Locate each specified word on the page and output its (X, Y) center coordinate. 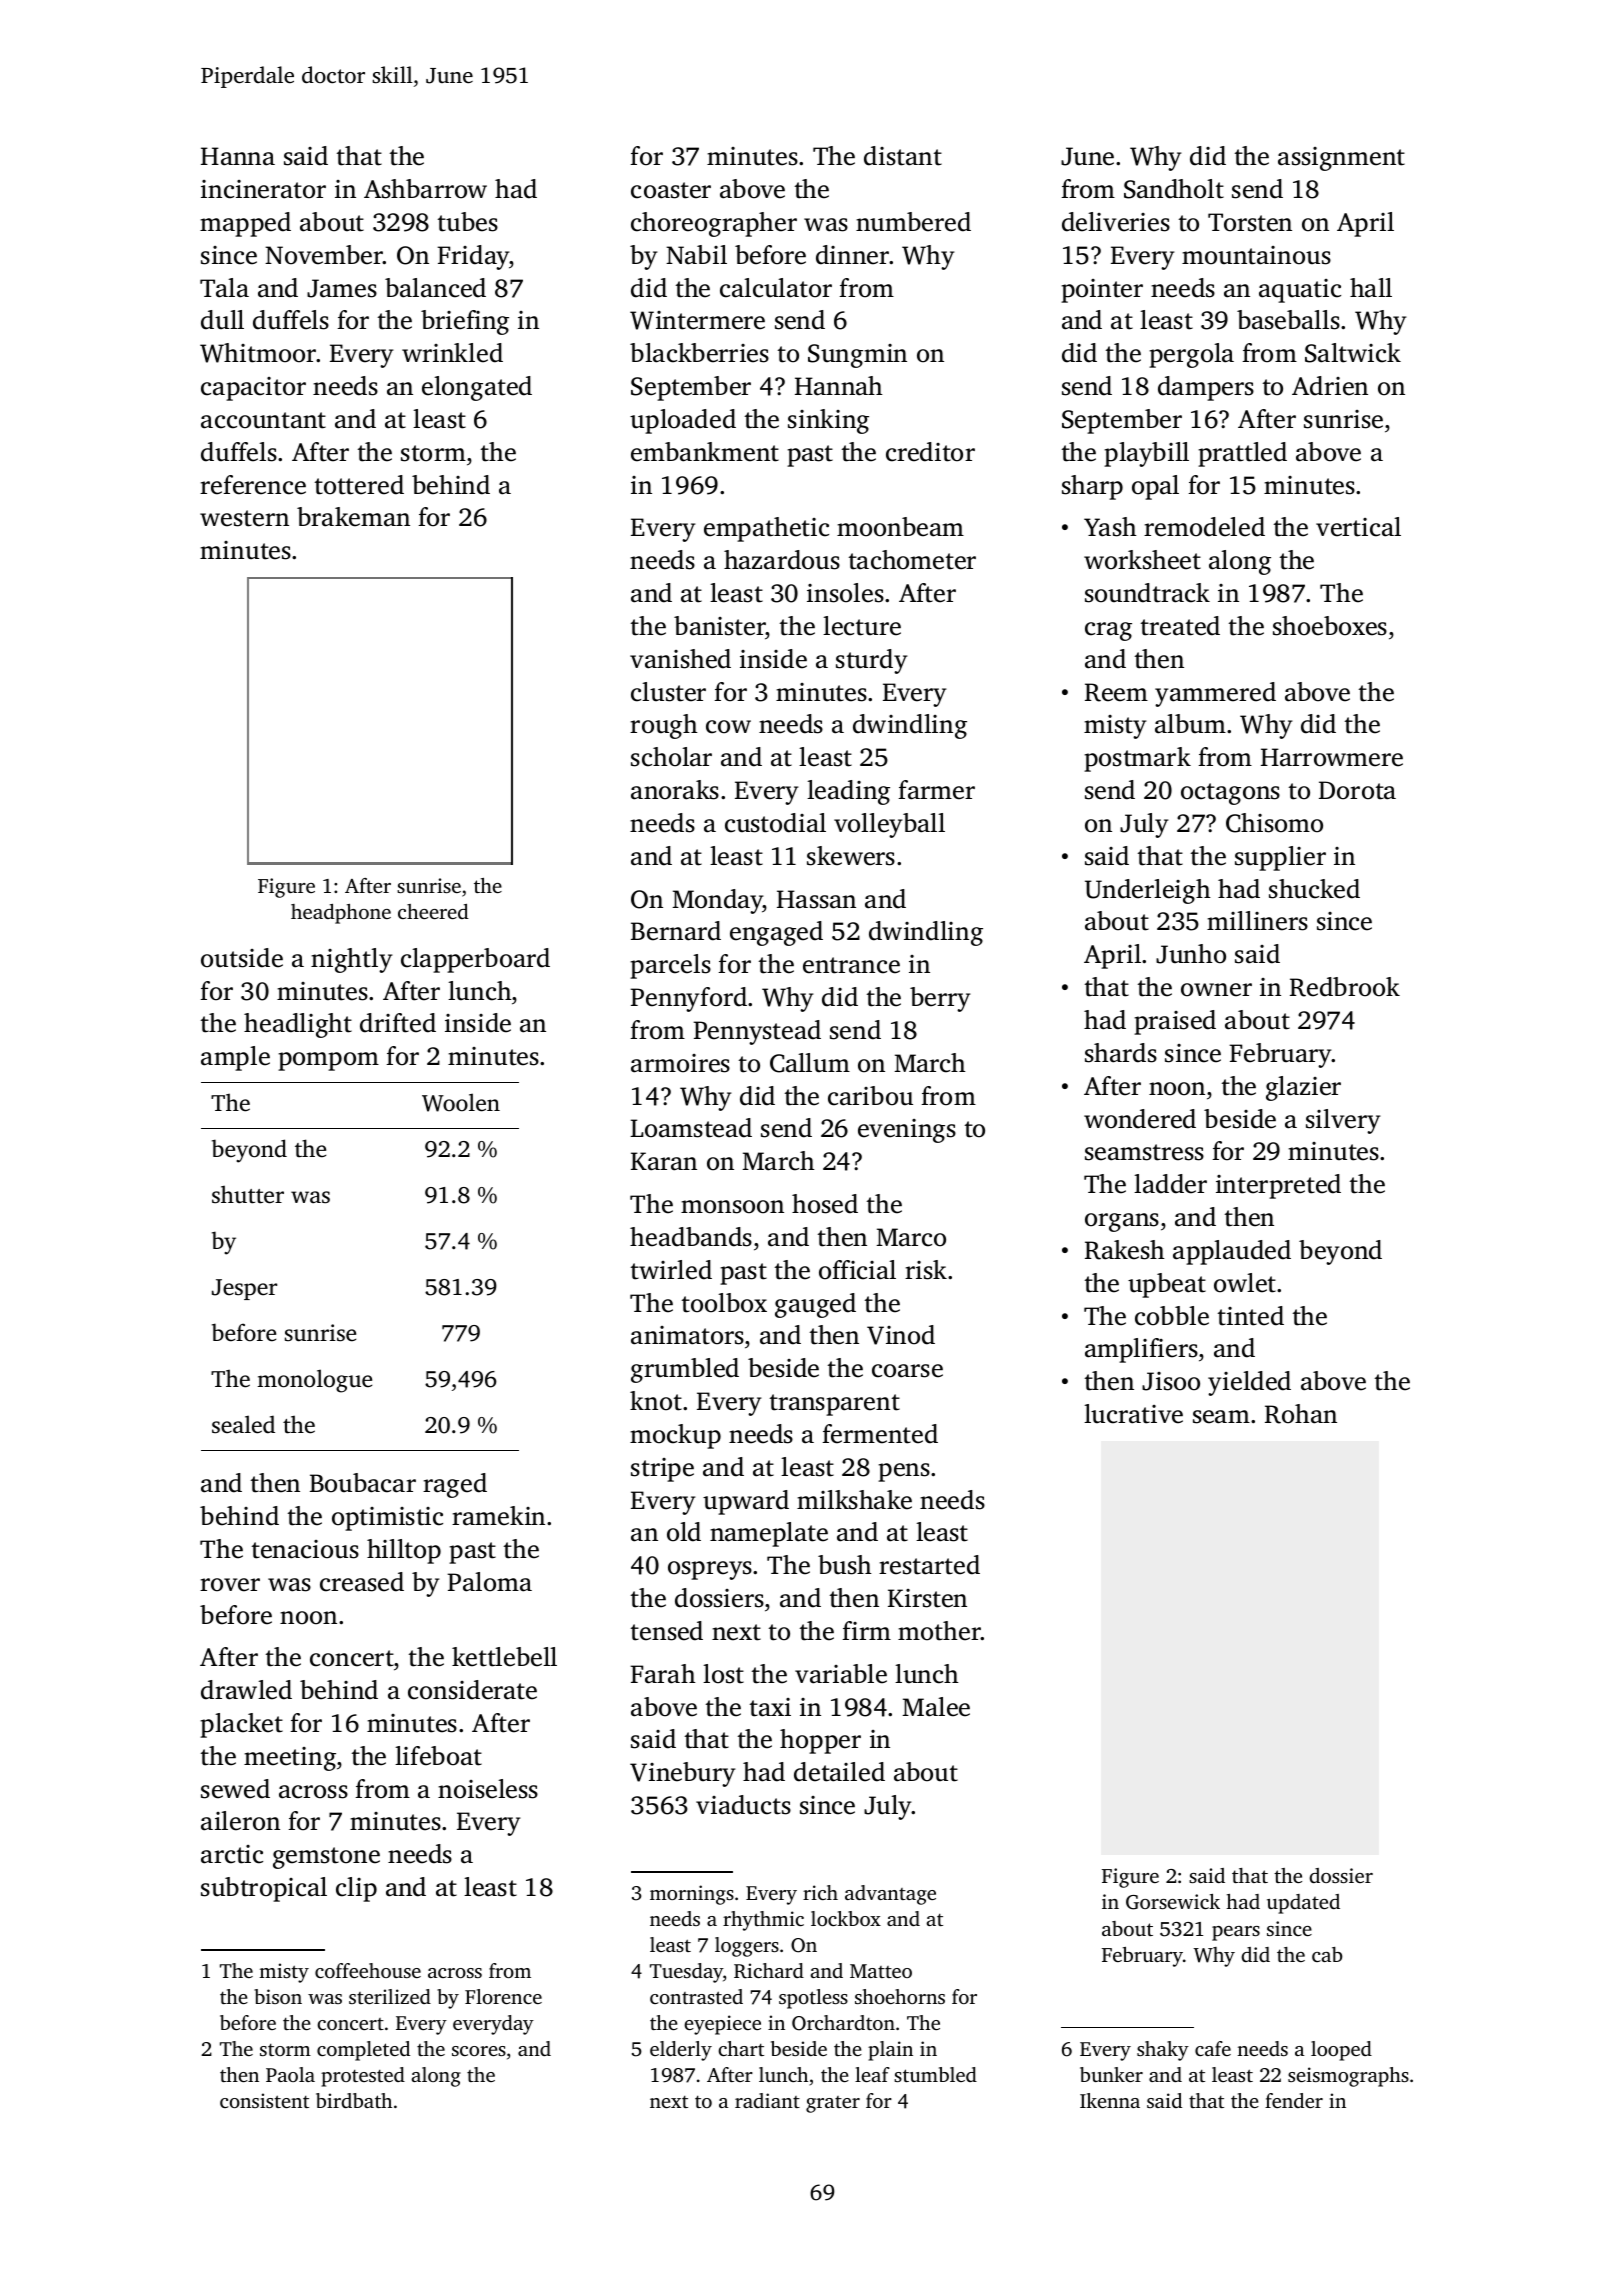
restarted (929, 1565)
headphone (341, 914)
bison (278, 1996)
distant (903, 156)
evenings (907, 1131)
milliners (1257, 921)
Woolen (461, 1102)
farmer (936, 790)
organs (1122, 1222)
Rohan (1301, 1414)
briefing (465, 322)
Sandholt (1174, 189)
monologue (314, 1381)
